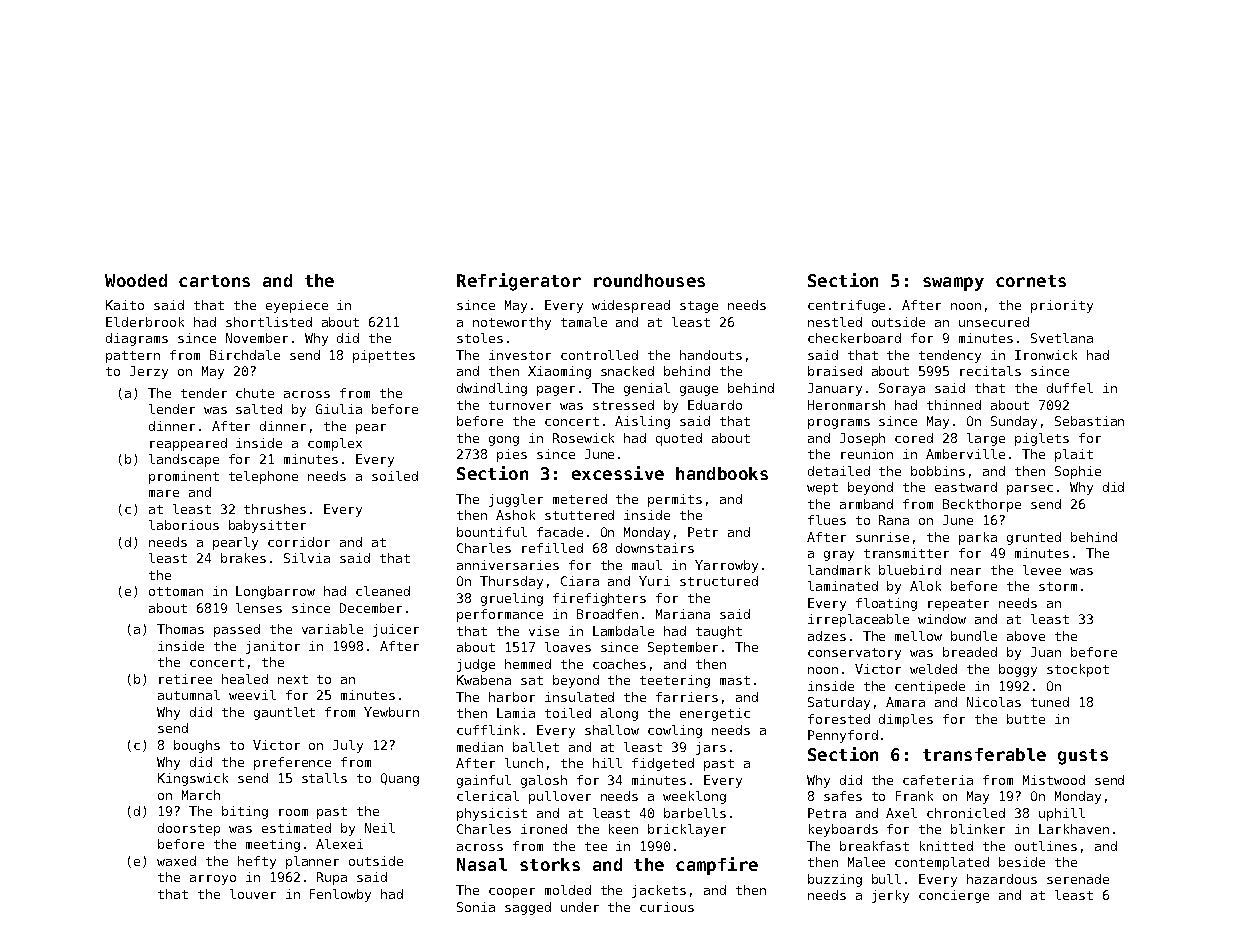 The height and width of the screenshot is (952, 1233). What do you see at coordinates (982, 505) in the screenshot?
I see `Beckthorpe` at bounding box center [982, 505].
